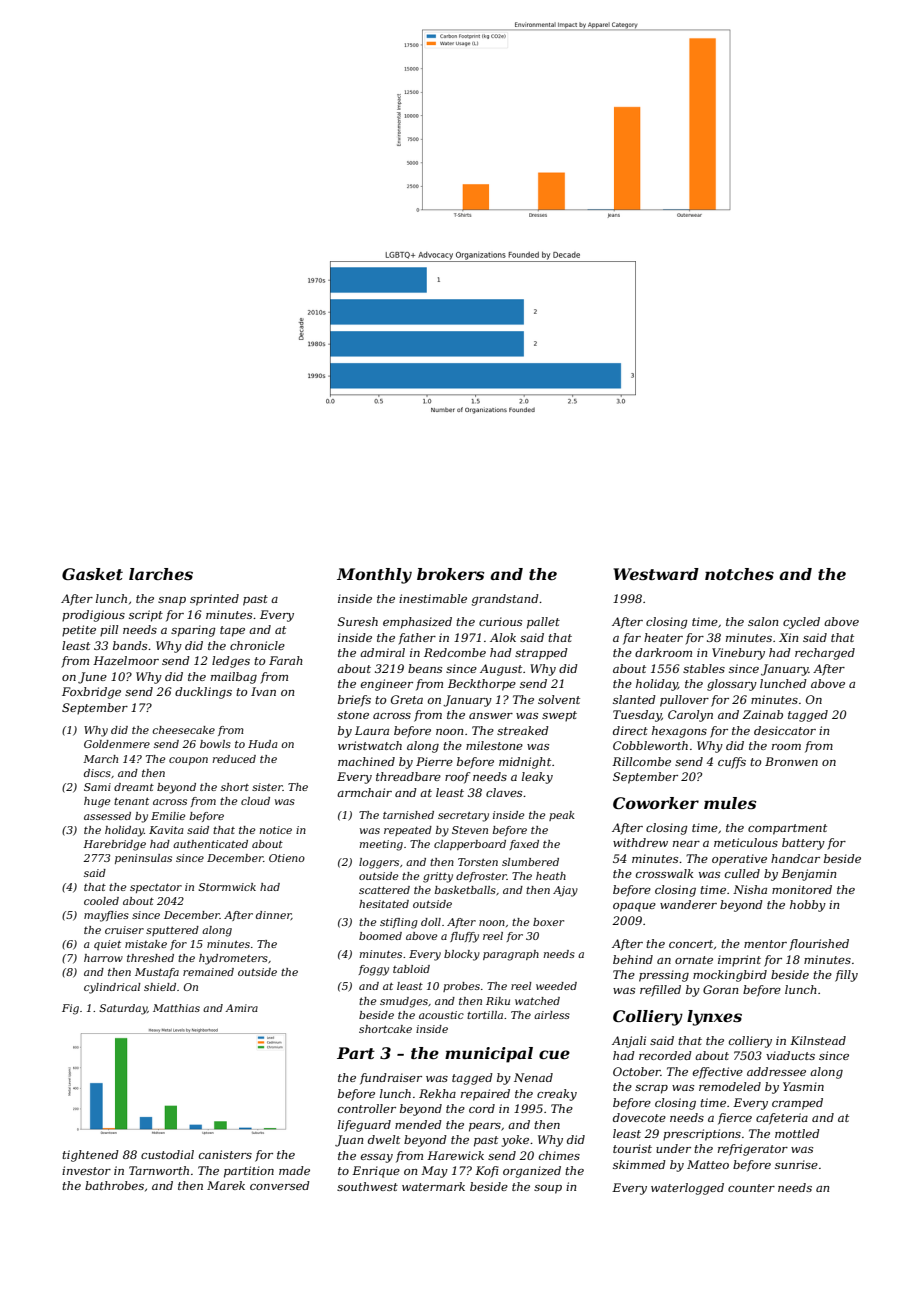 This page has height=1308, width=924. What do you see at coordinates (532, 1172) in the page?
I see `organized` at bounding box center [532, 1172].
